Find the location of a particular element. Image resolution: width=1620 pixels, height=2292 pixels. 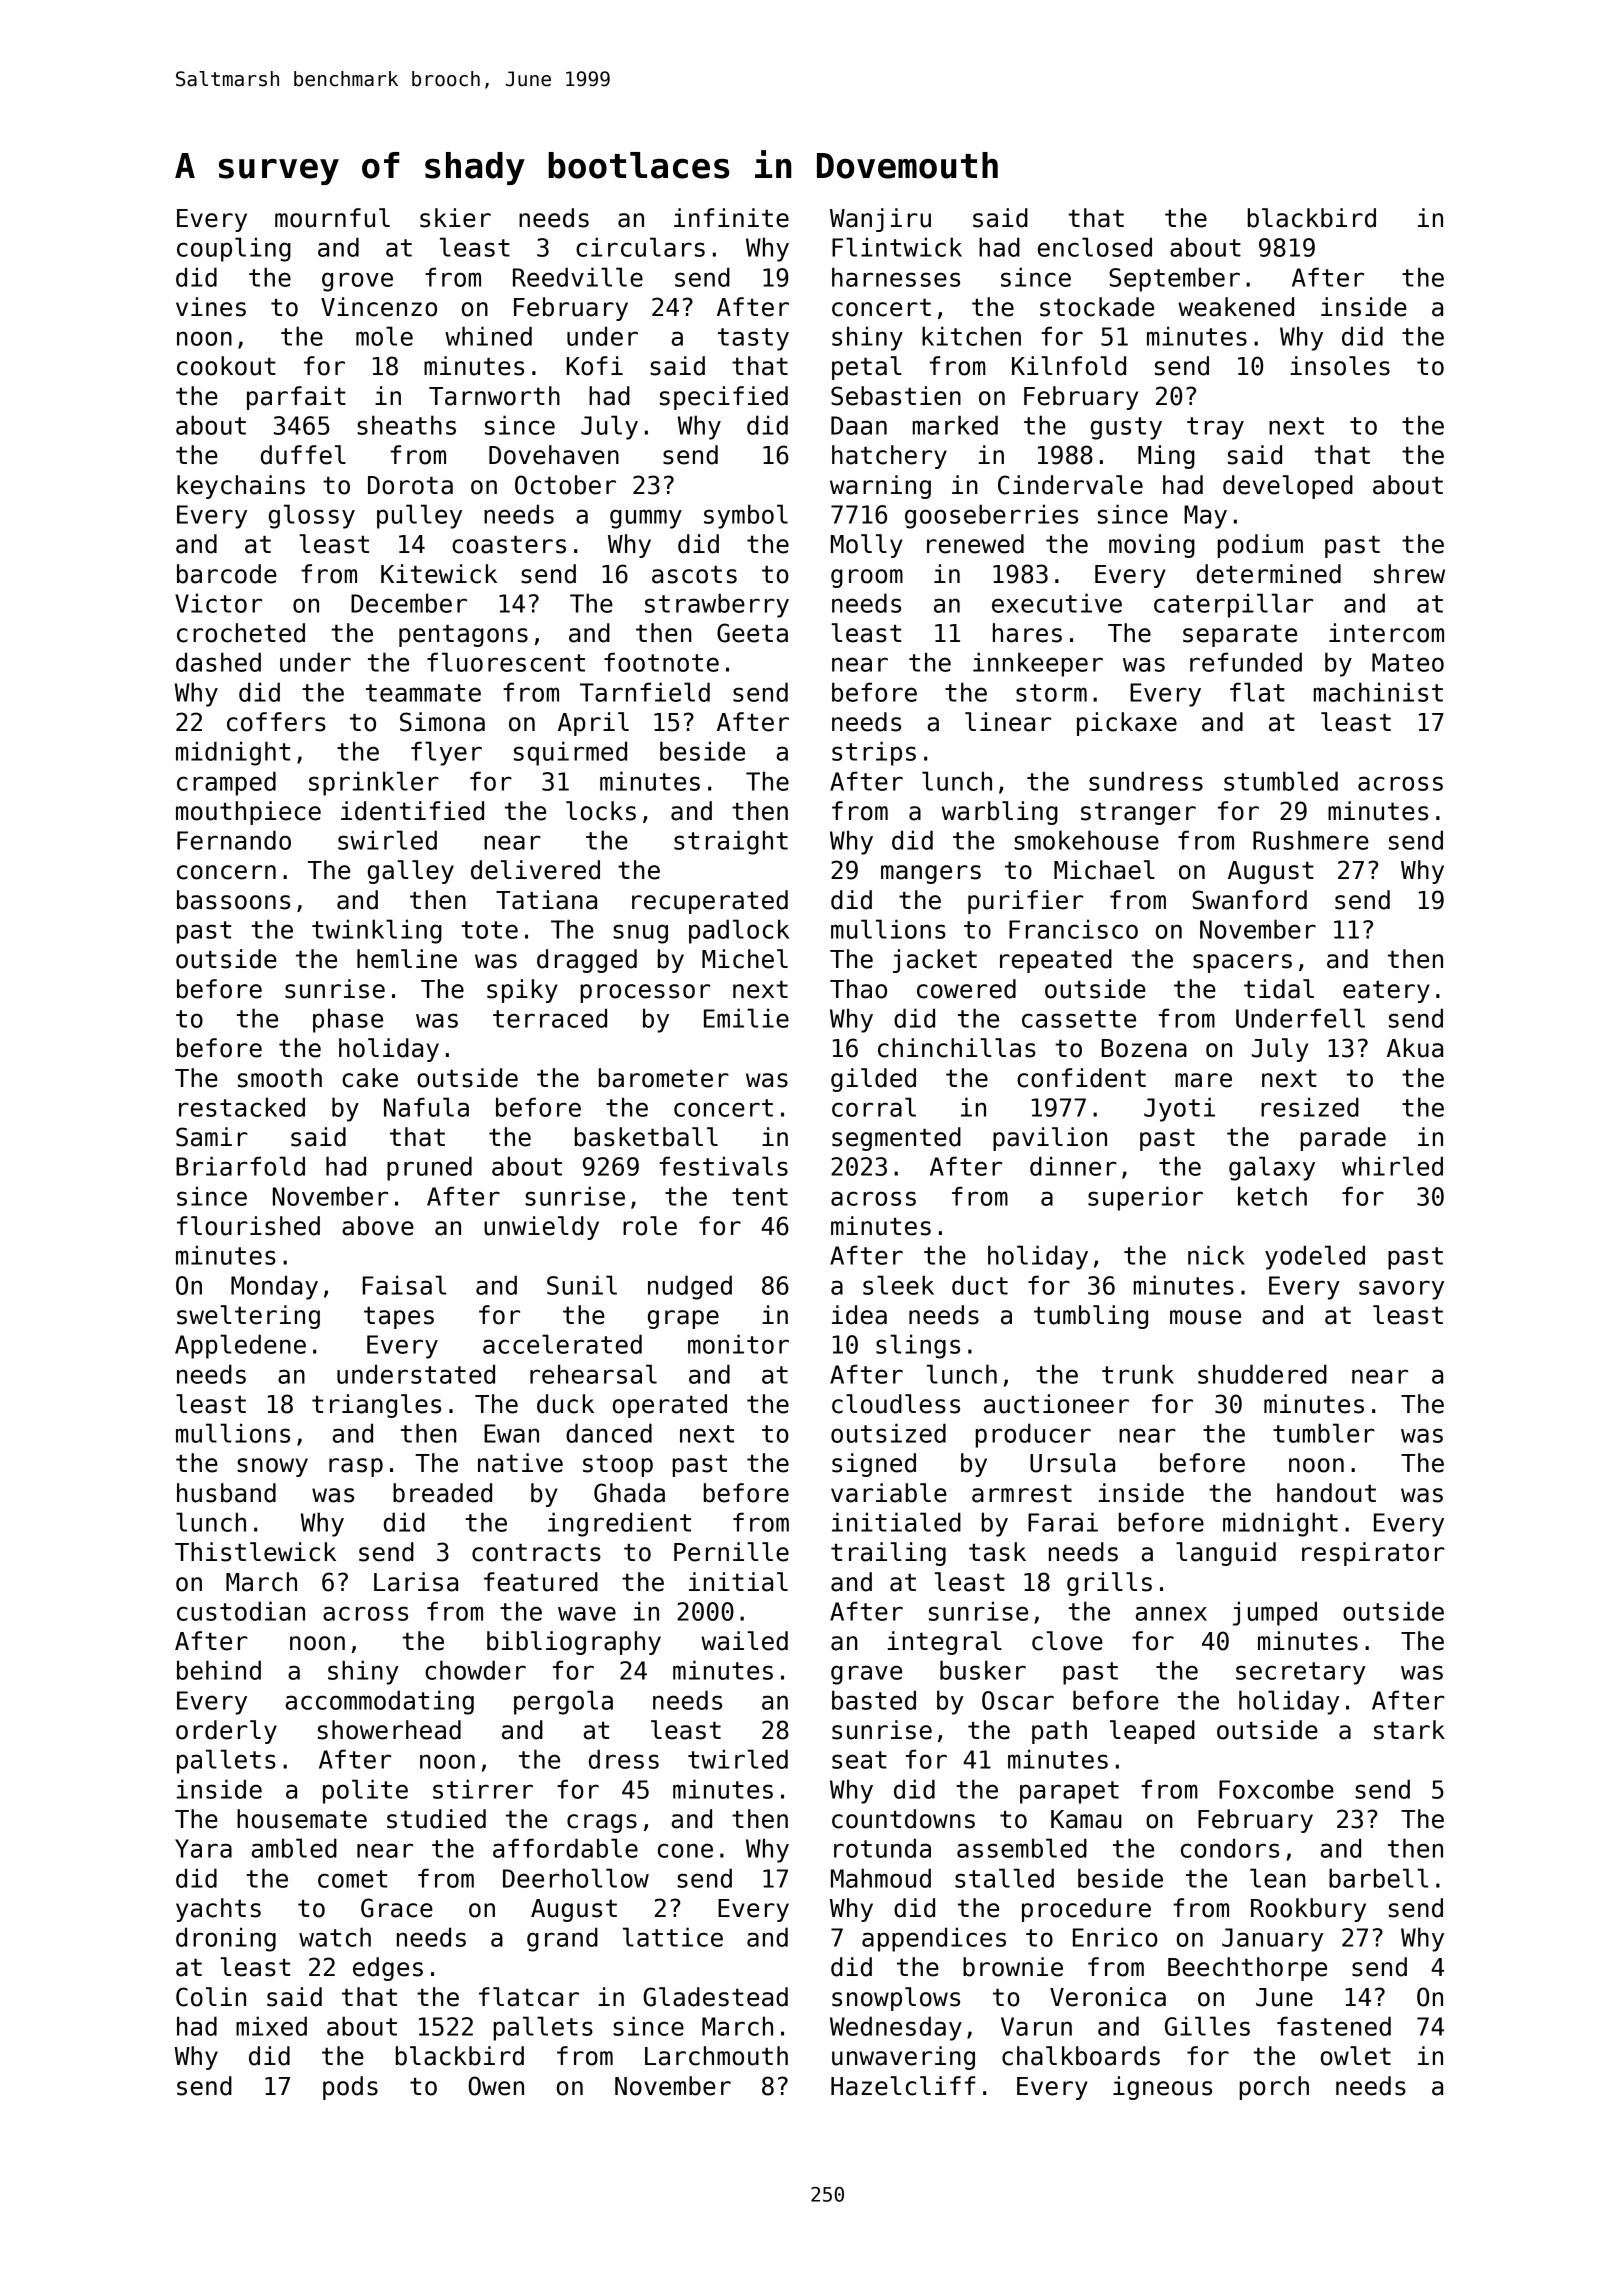

mournful is located at coordinates (332, 218).
